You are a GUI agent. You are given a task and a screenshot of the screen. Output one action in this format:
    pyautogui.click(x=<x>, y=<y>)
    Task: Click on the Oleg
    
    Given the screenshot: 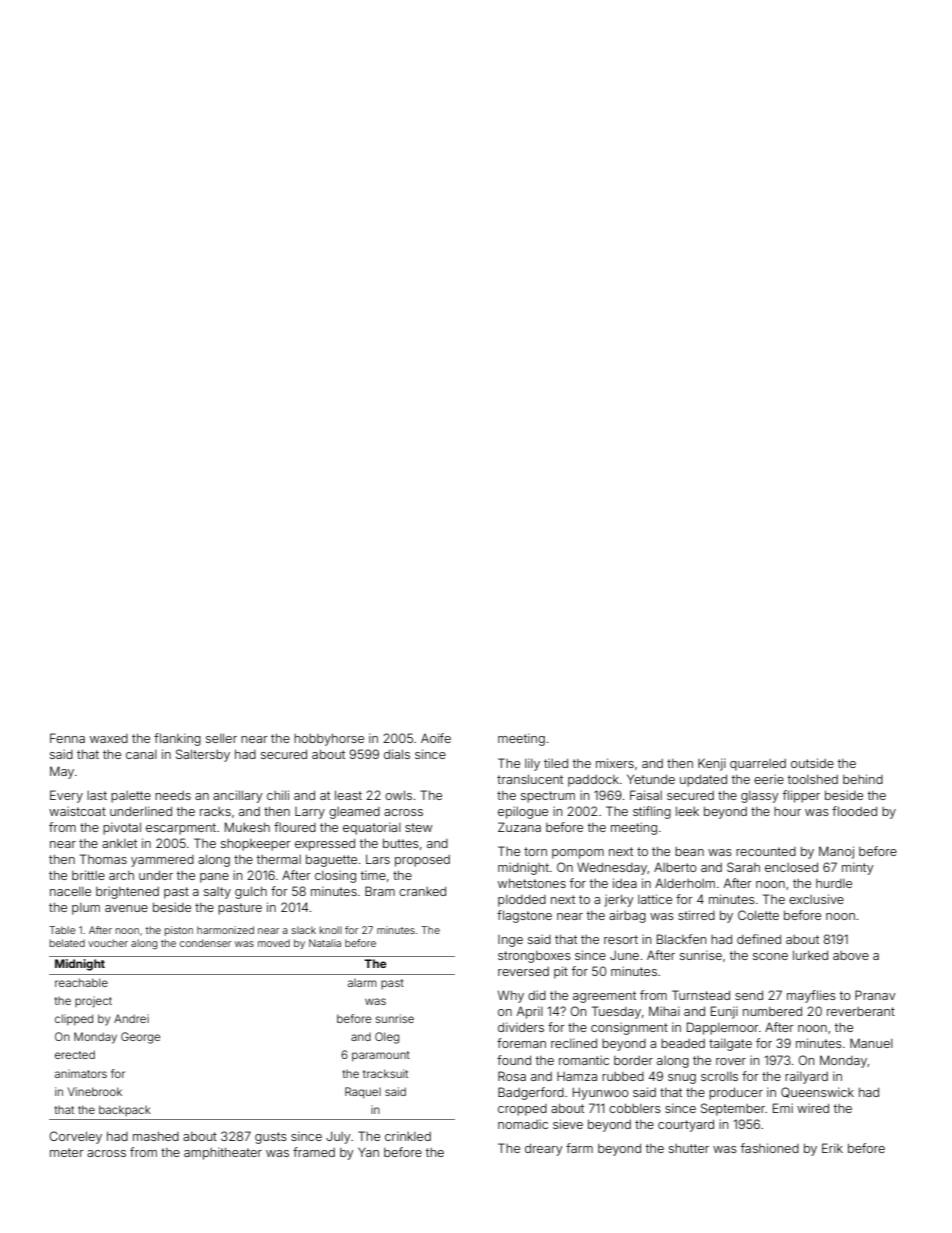 What is the action you would take?
    pyautogui.click(x=387, y=1038)
